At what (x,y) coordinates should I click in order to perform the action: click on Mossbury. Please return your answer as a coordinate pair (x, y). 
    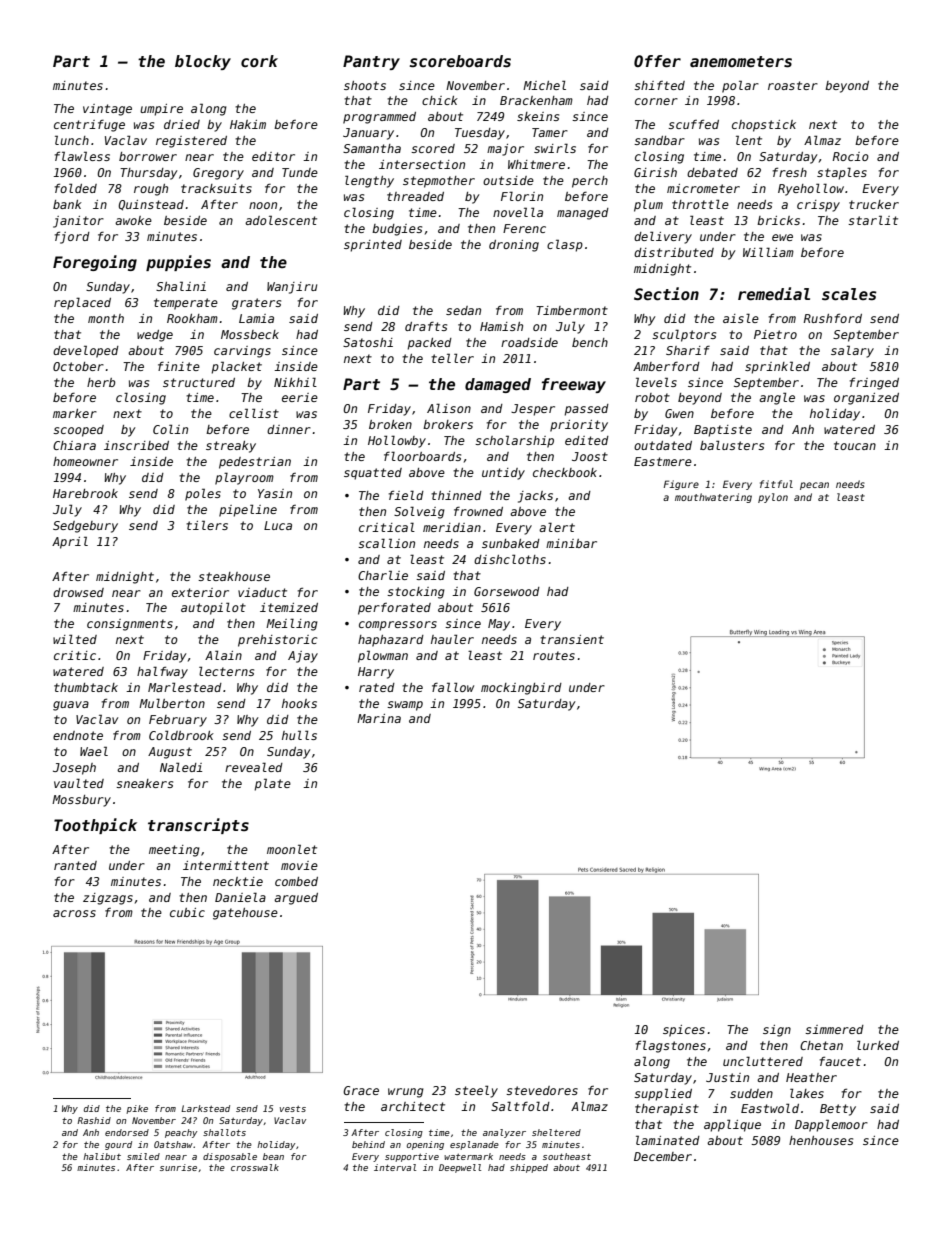
    Looking at the image, I should click on (81, 801).
